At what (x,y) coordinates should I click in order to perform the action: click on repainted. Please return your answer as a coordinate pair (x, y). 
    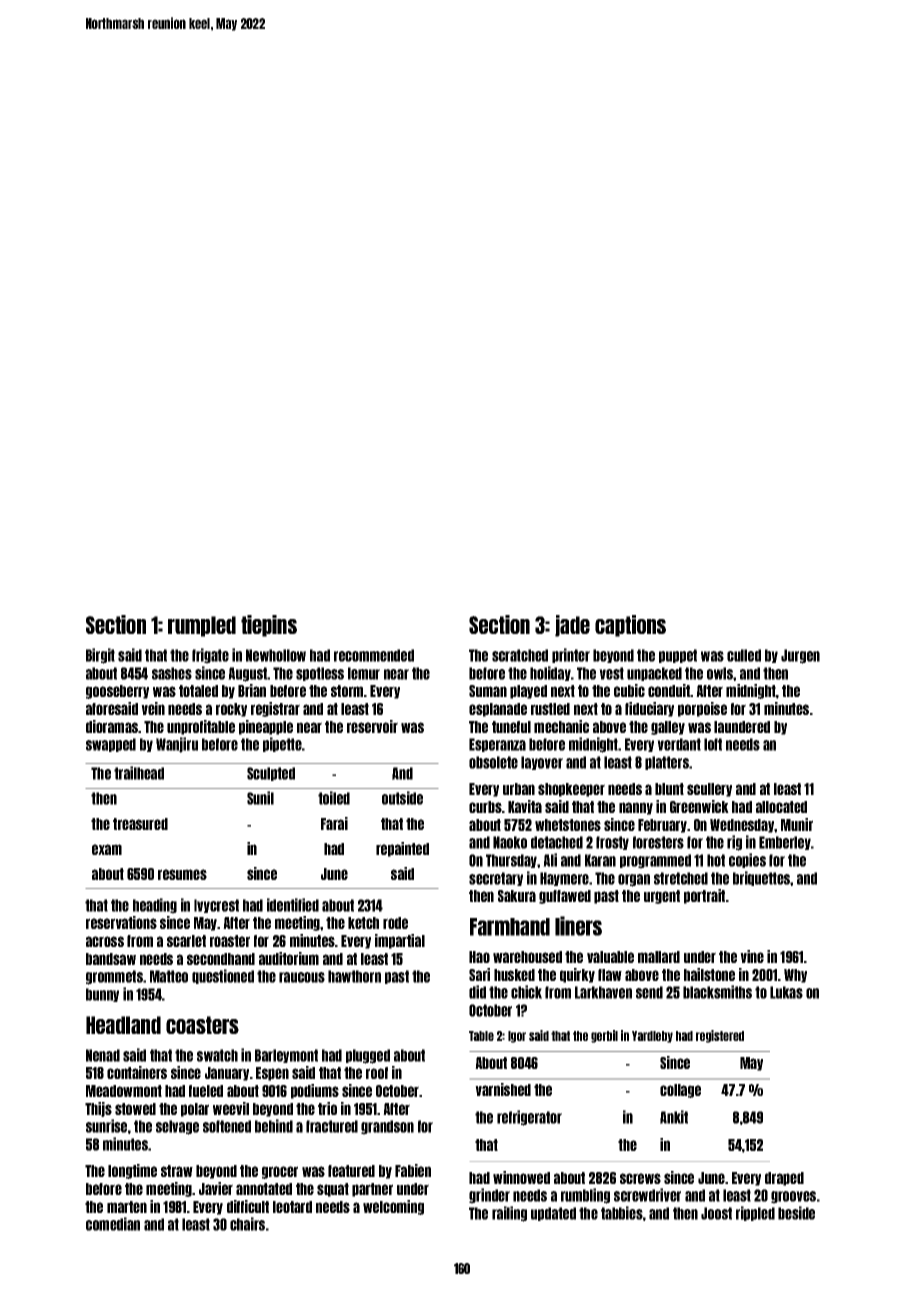
    Looking at the image, I should click on (402, 849).
